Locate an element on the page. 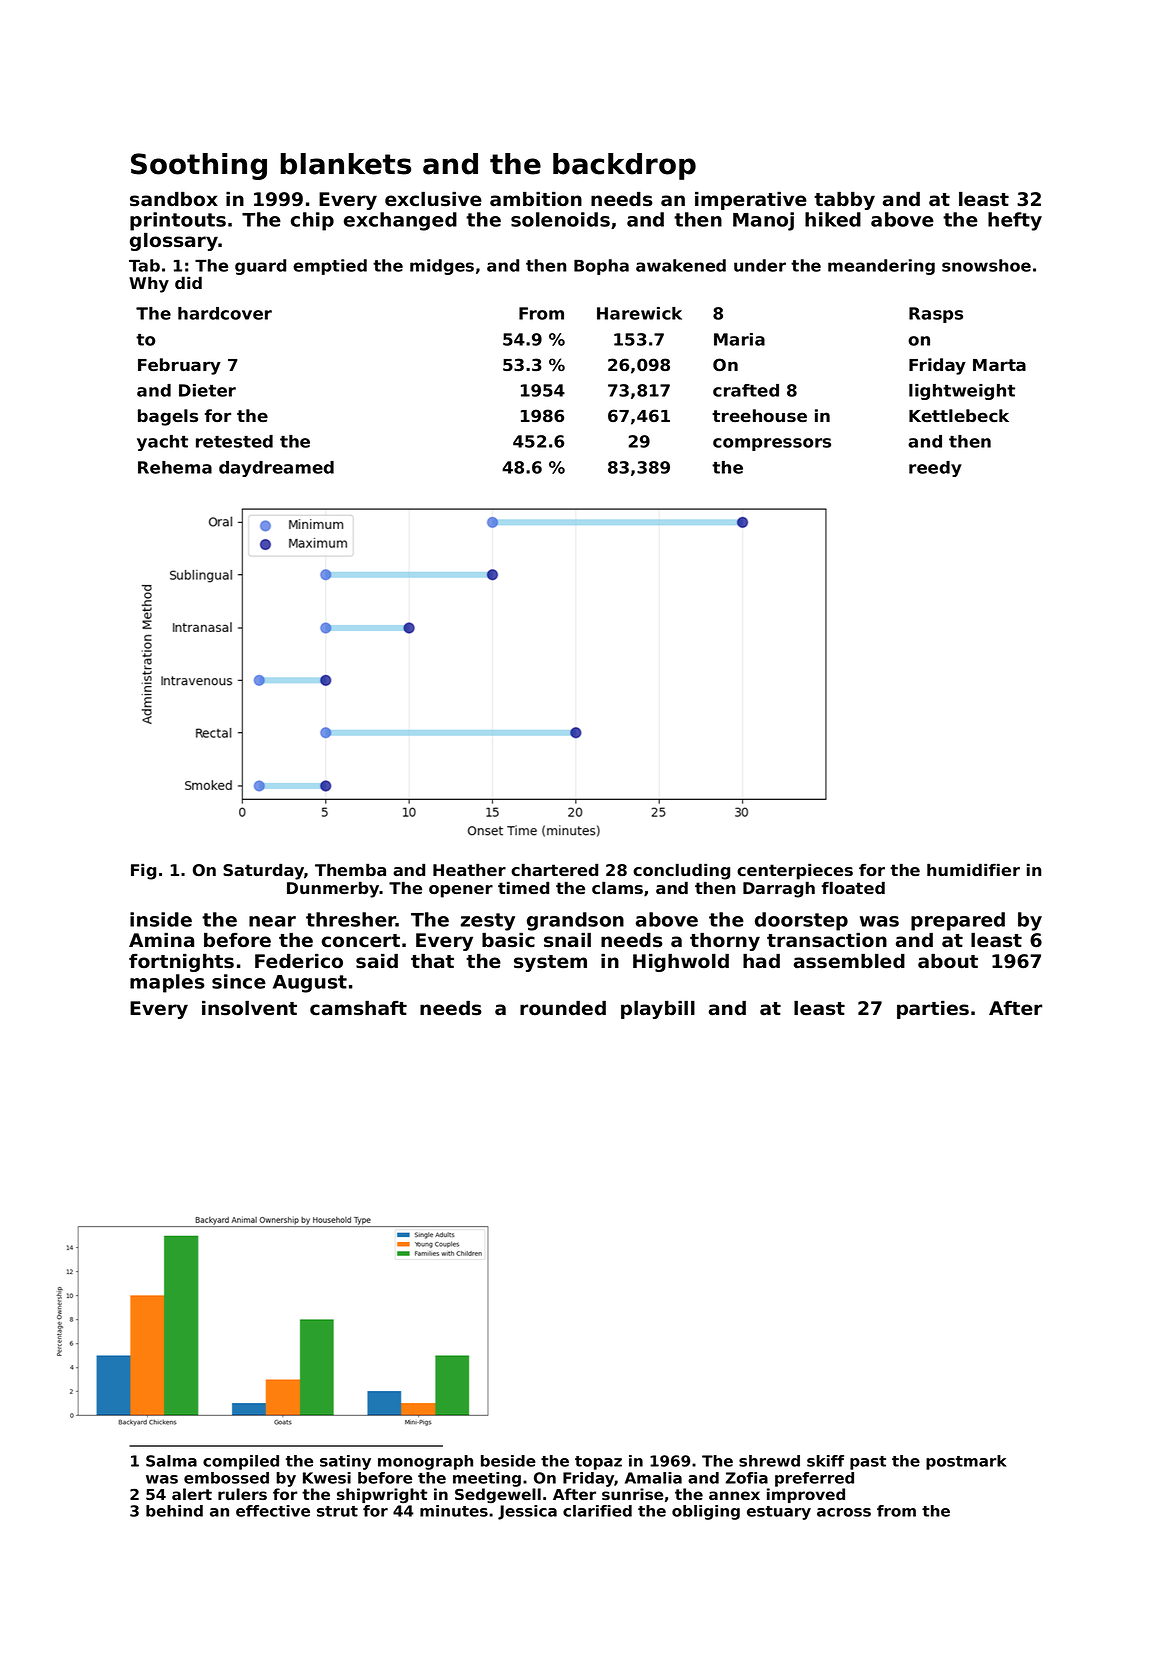 The height and width of the page is (1657, 1172). Marta is located at coordinates (999, 365).
